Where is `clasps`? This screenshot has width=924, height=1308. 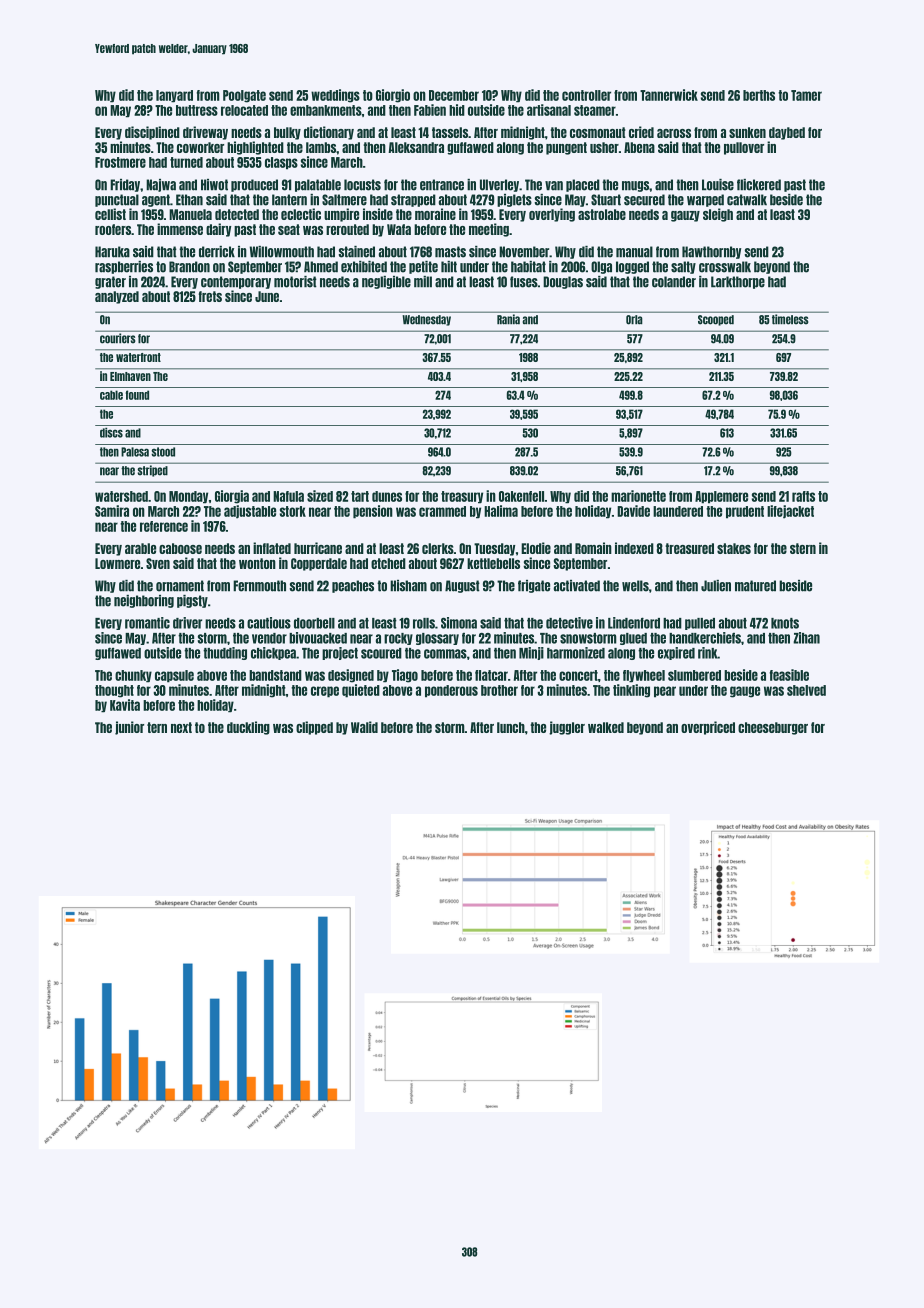 clasps is located at coordinates (281, 163).
